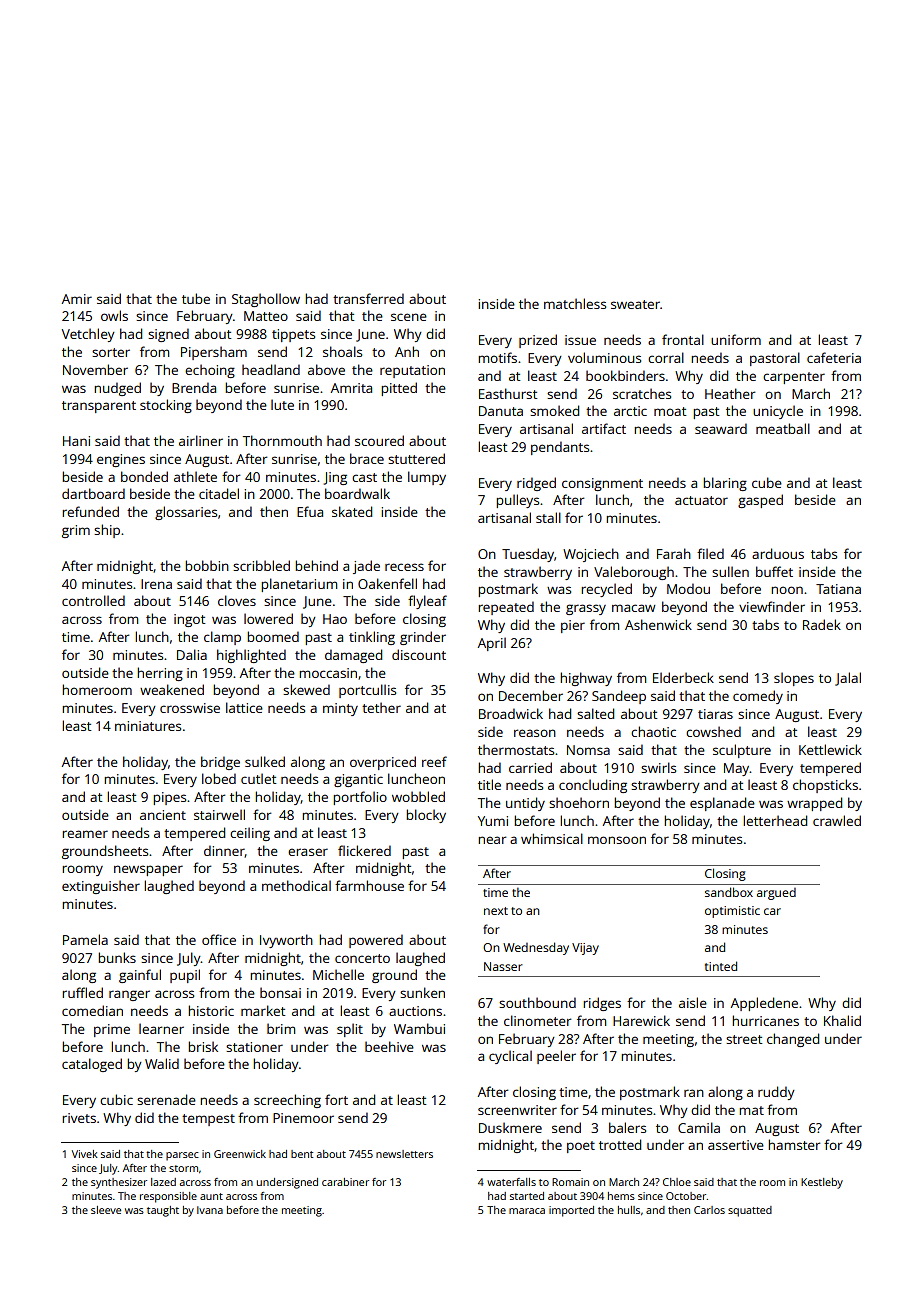 The image size is (924, 1308). I want to click on southbound, so click(537, 1002).
